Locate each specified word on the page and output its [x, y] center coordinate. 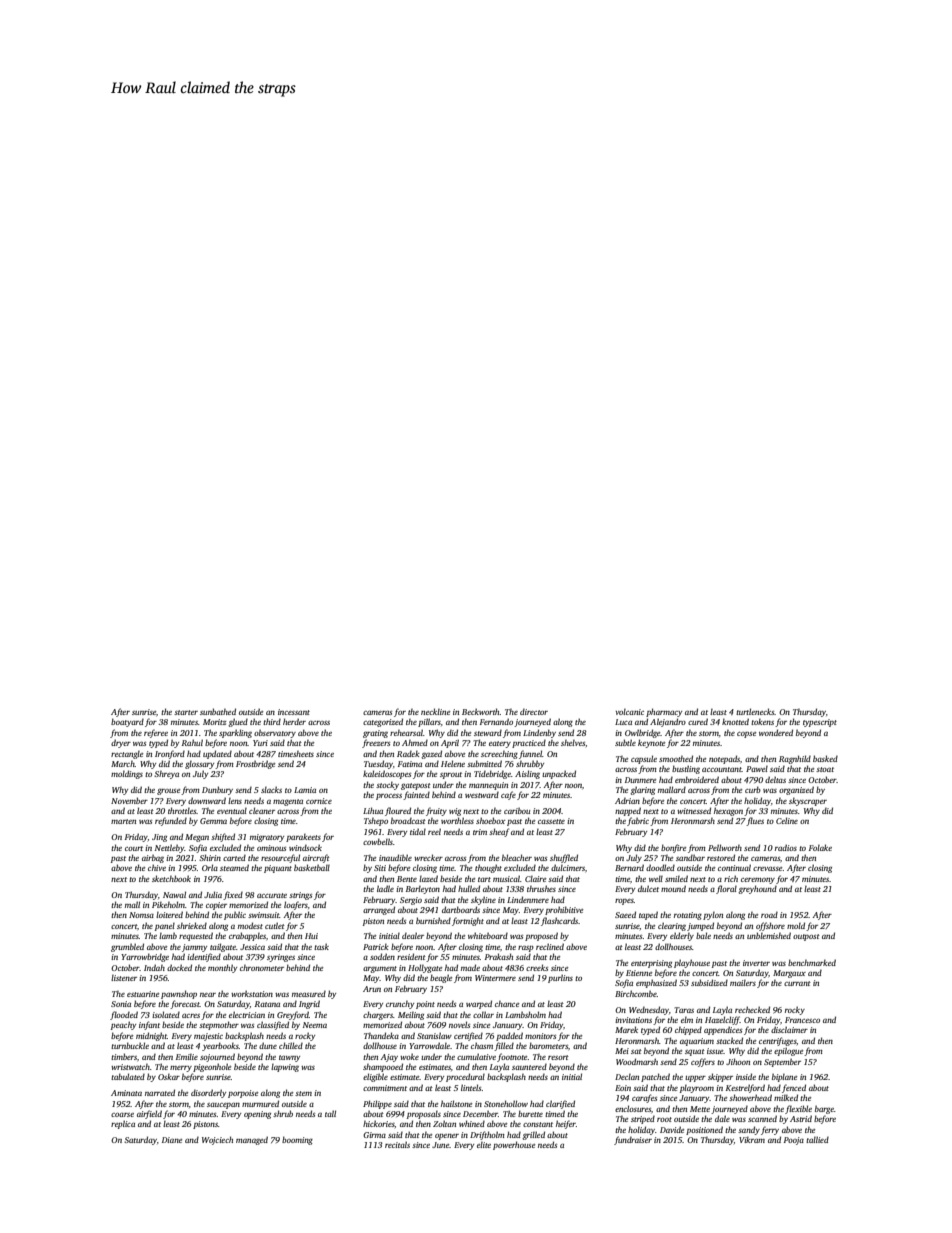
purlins [560, 978]
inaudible [395, 857]
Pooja [794, 1141]
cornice [319, 801]
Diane [172, 1140]
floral [726, 889]
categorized [383, 722]
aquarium [697, 1042]
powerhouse [514, 1145]
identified [204, 957]
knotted [735, 721]
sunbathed [218, 711]
